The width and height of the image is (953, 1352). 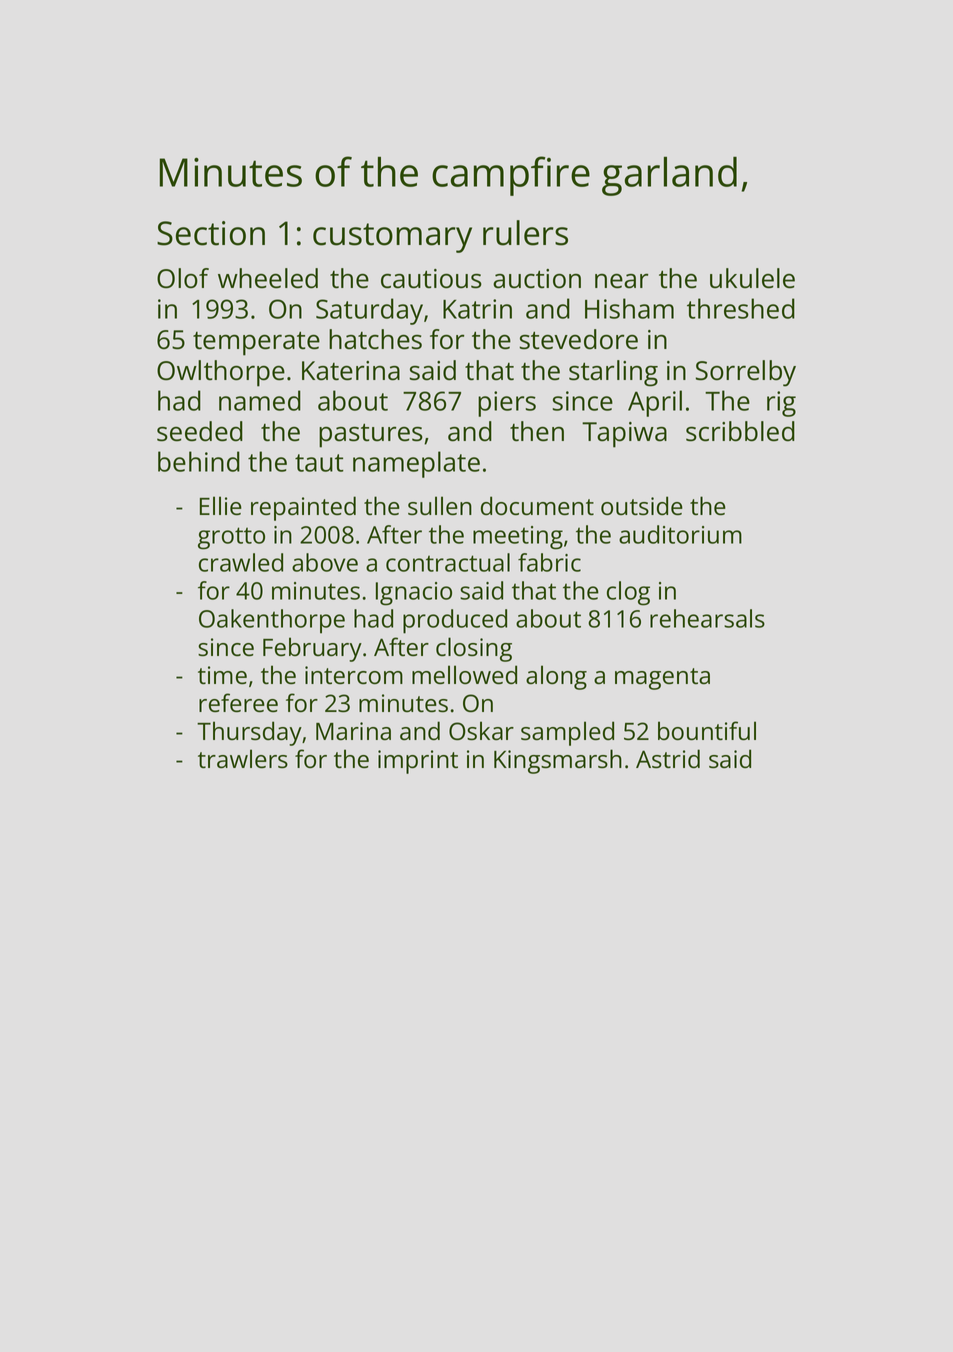 I want to click on sampled, so click(x=567, y=733).
